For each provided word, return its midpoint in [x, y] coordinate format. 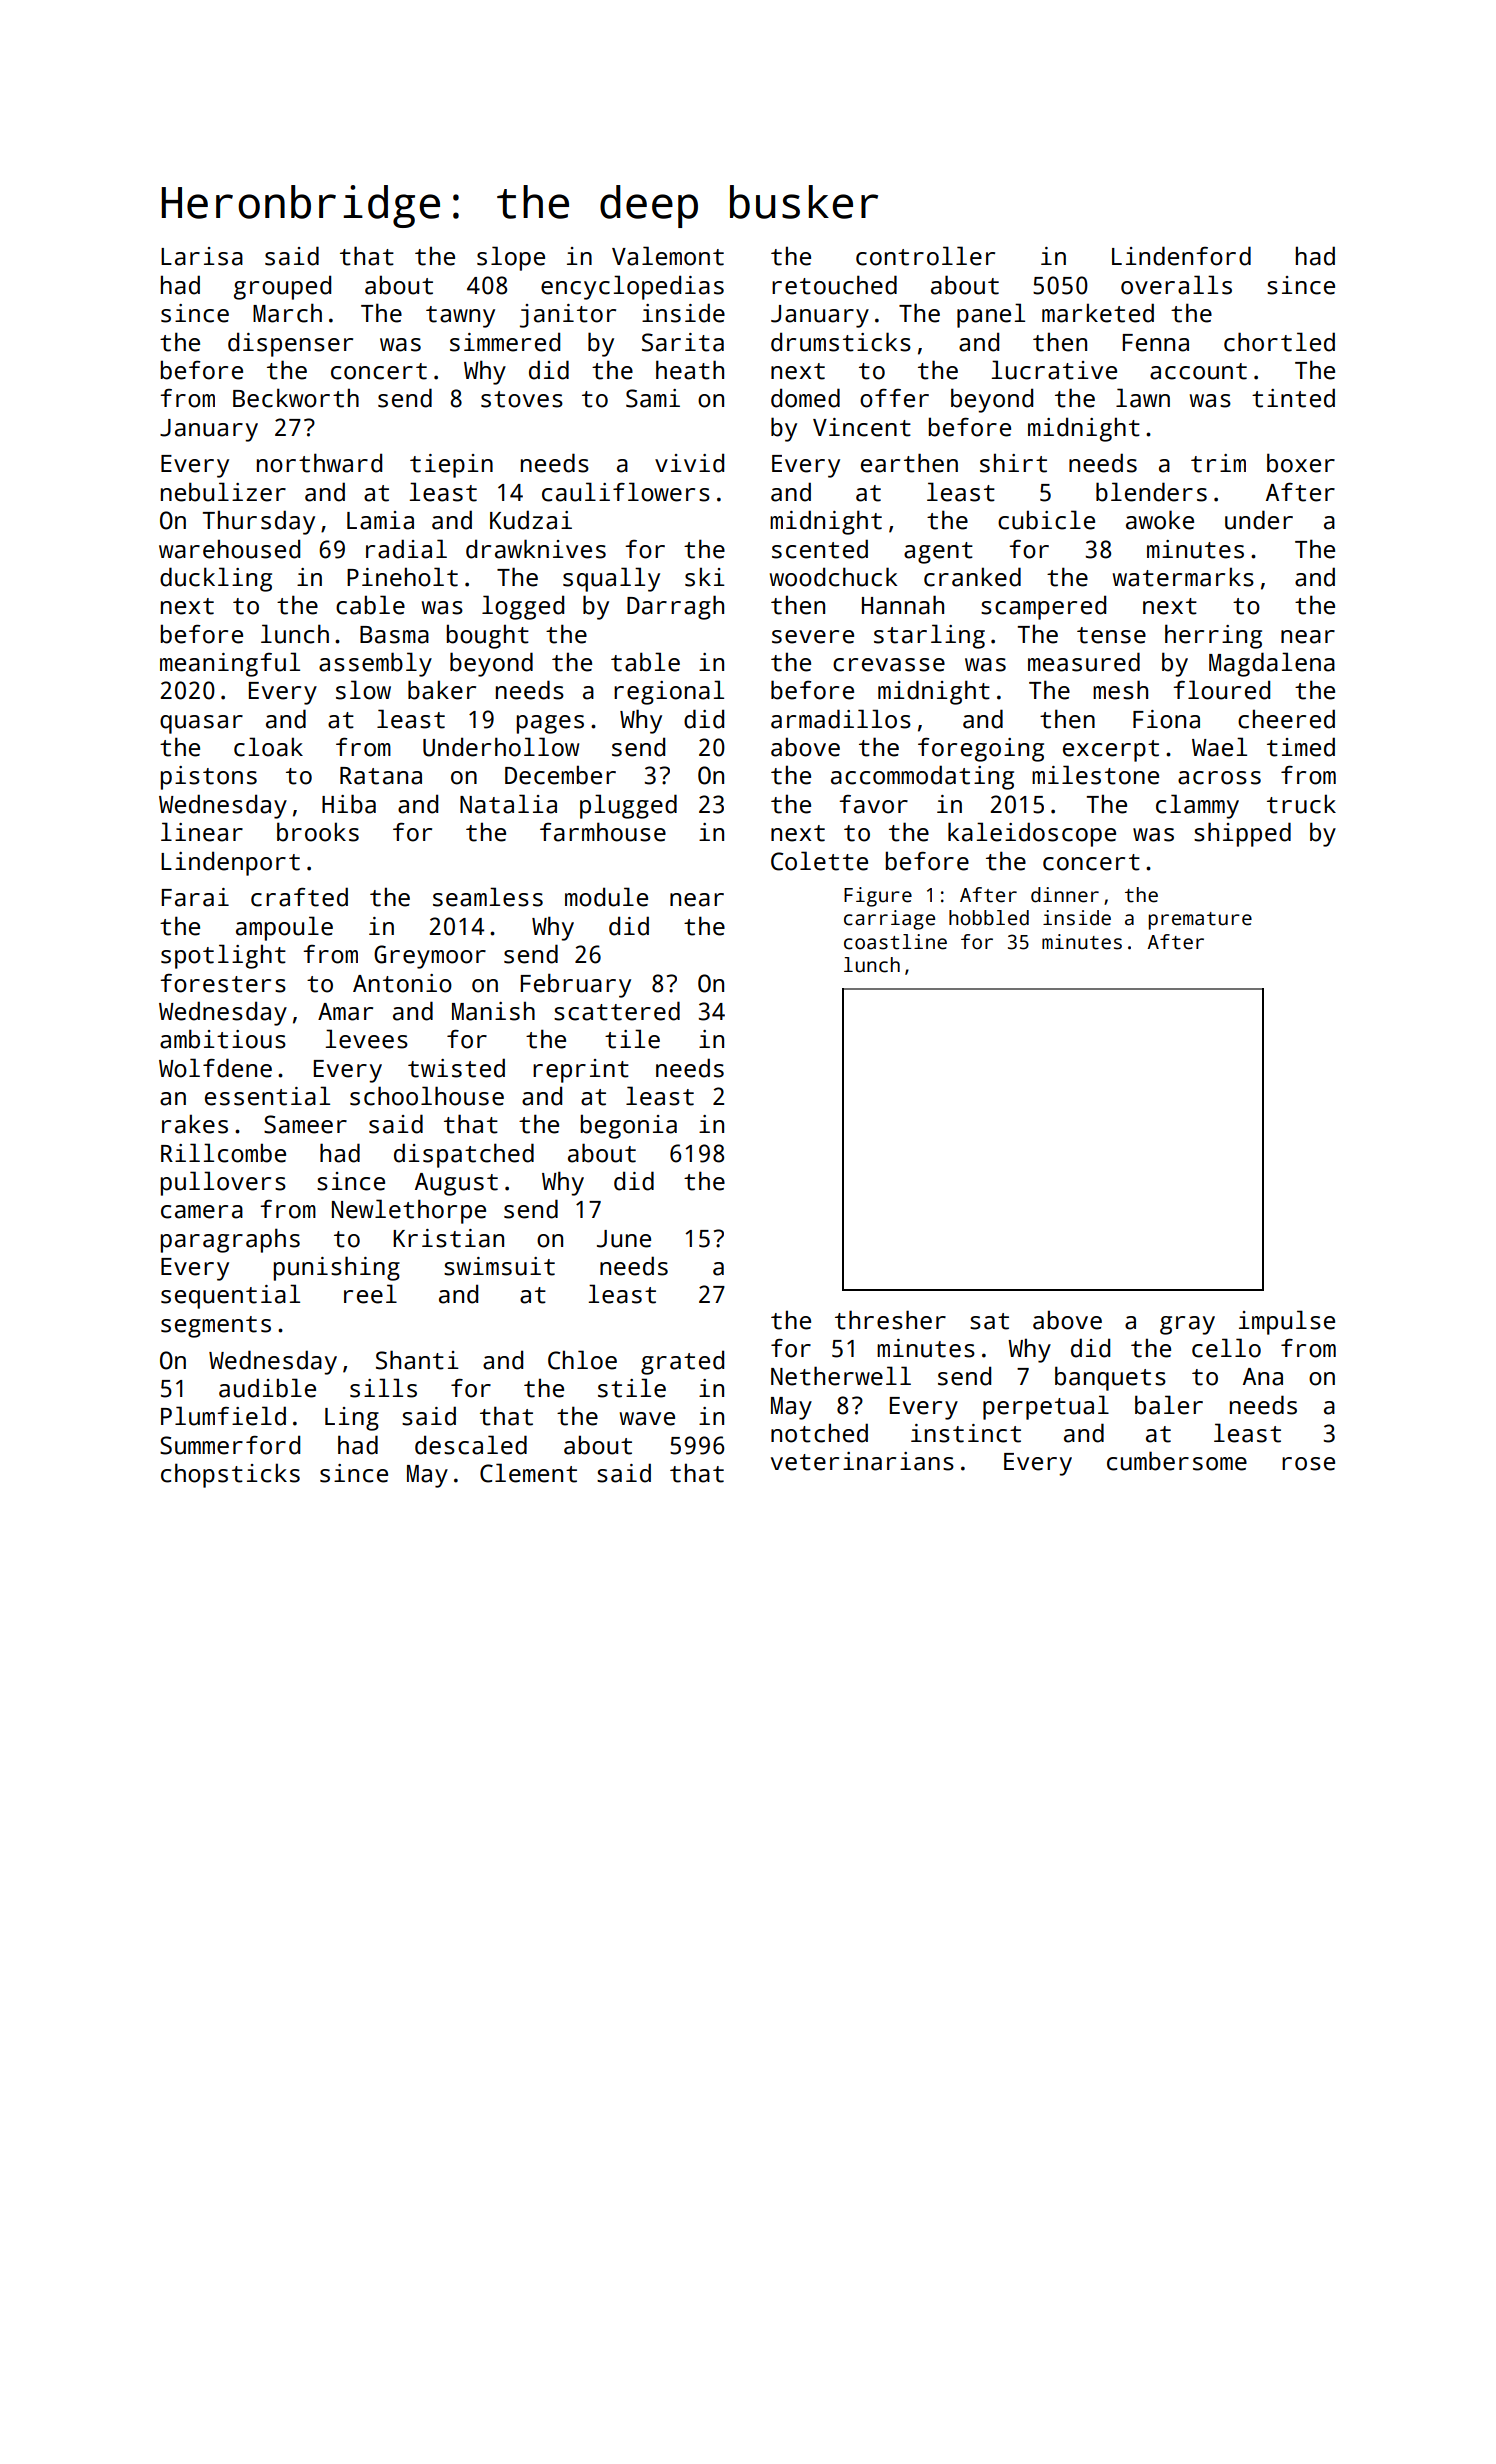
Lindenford [1181, 256]
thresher [890, 1320]
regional [669, 692]
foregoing [981, 749]
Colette [819, 861]
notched [819, 1433]
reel [370, 1294]
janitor [568, 316]
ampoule [284, 928]
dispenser [290, 344]
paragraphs [230, 1240]
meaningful [230, 664]
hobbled [989, 918]
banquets [1110, 1378]
